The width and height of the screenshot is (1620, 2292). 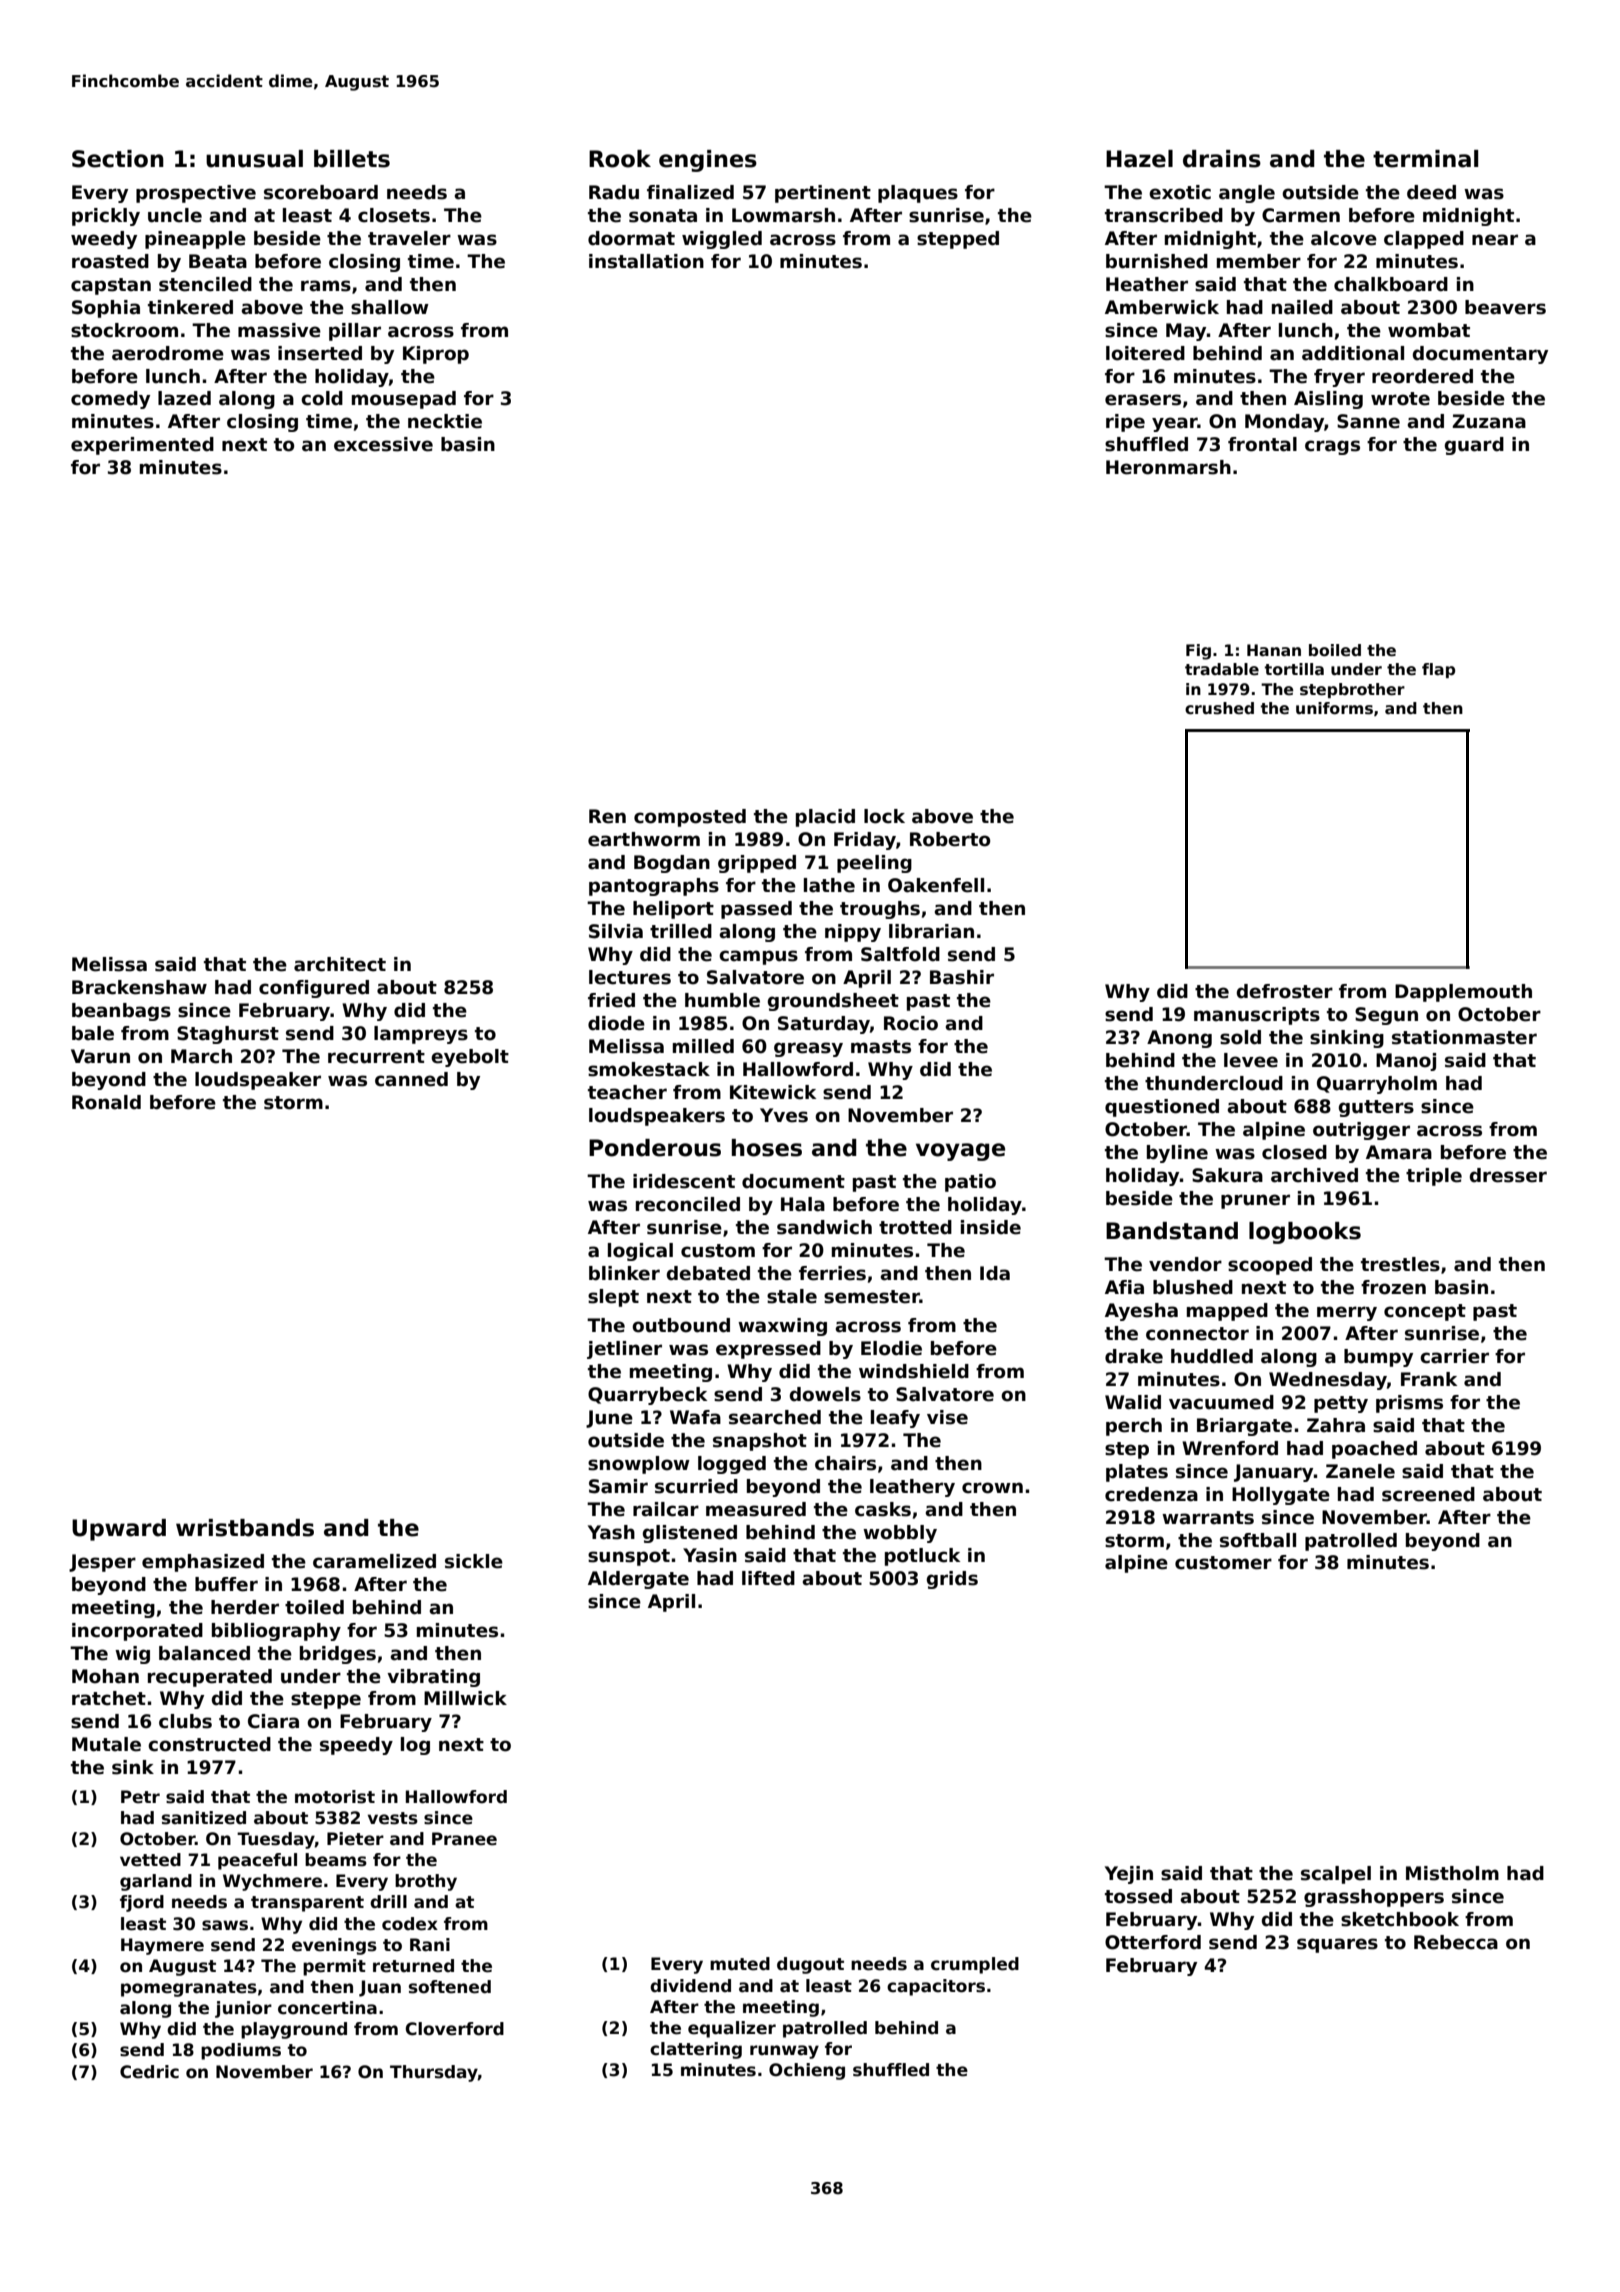 What do you see at coordinates (118, 159) in the screenshot?
I see `Section` at bounding box center [118, 159].
